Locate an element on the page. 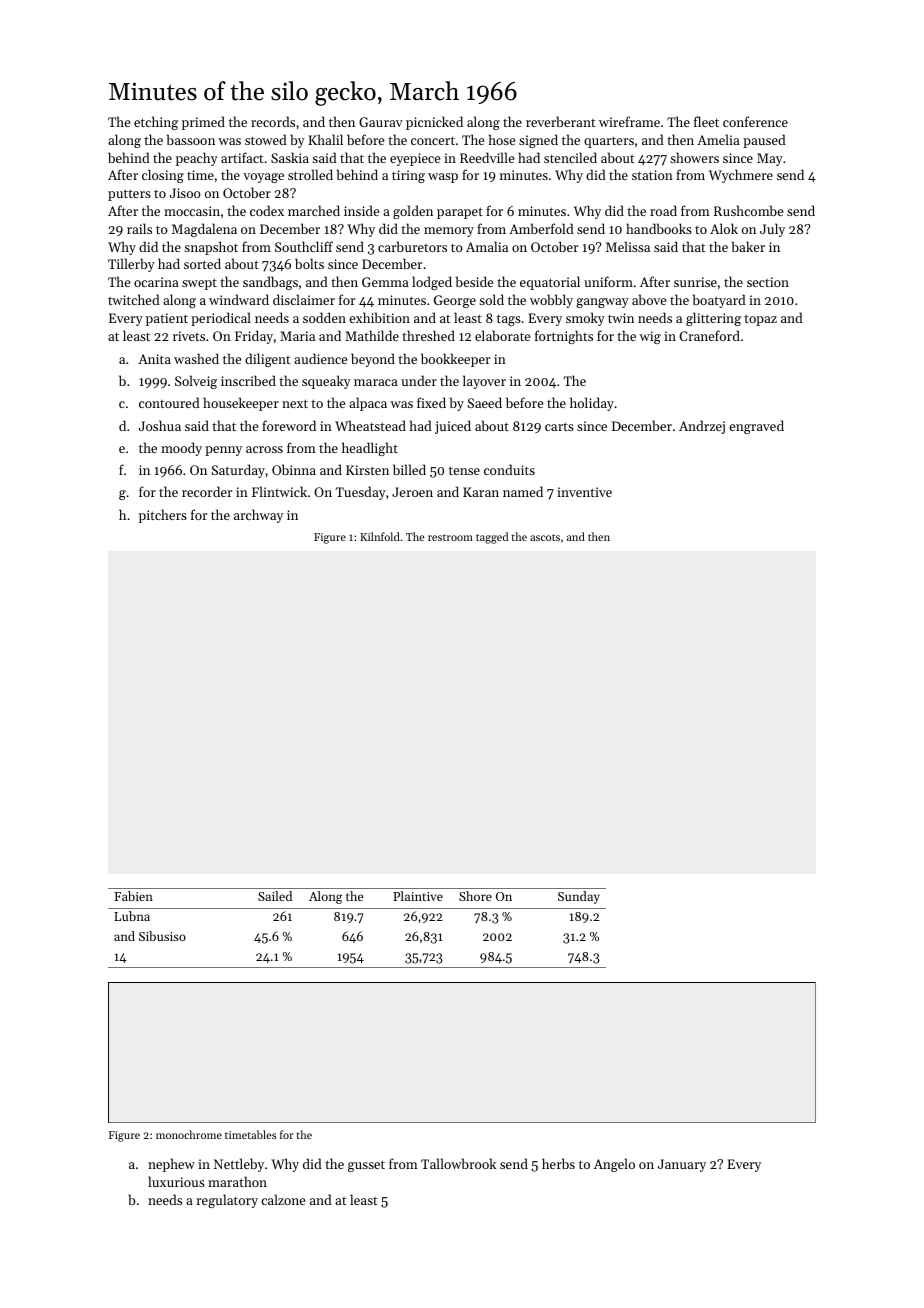 The image size is (924, 1308). regulatory is located at coordinates (227, 1201).
